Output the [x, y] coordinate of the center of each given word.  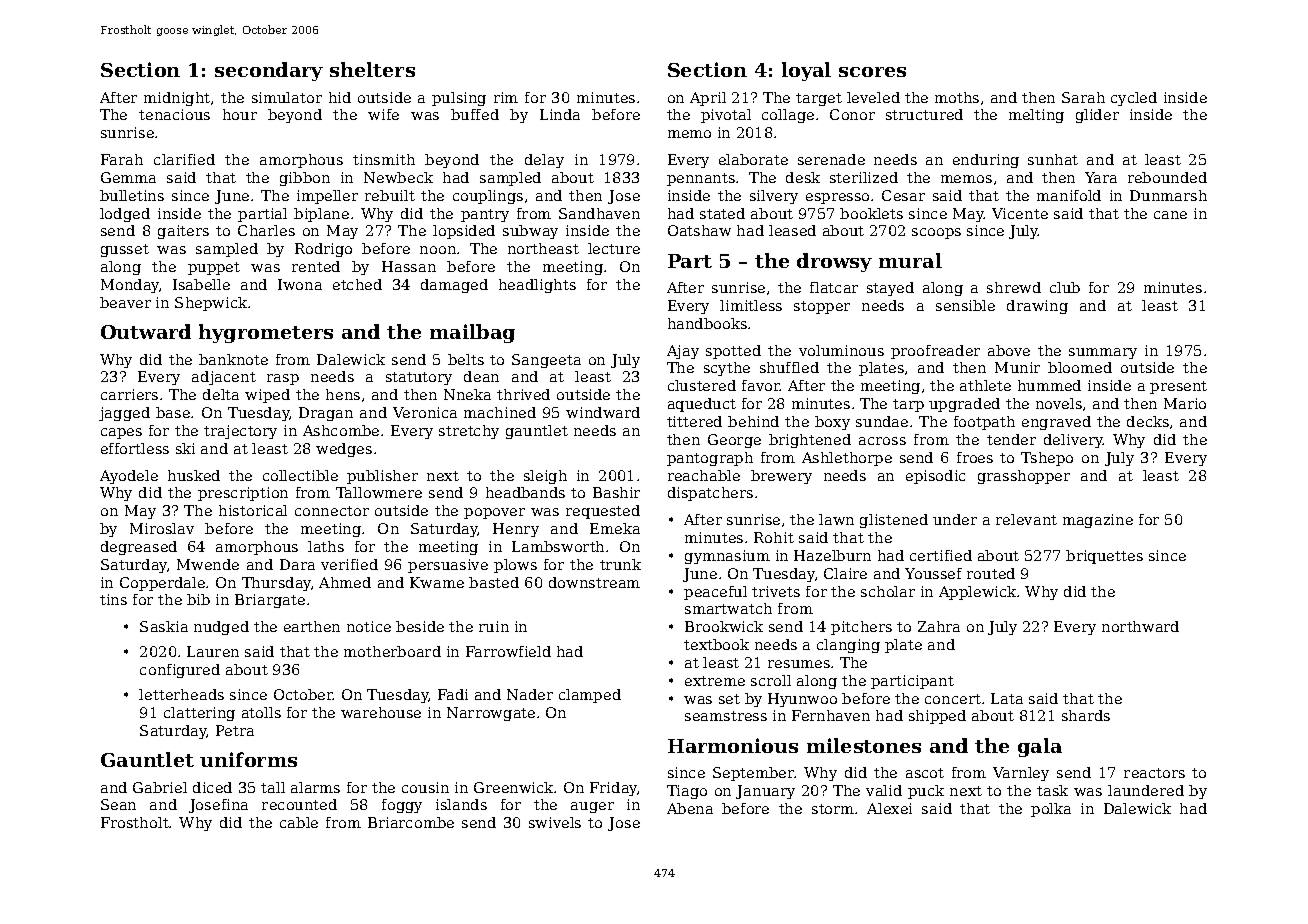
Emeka [615, 528]
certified [941, 555]
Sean [118, 804]
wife [383, 114]
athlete [985, 385]
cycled [1134, 99]
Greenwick [514, 787]
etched [357, 284]
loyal [806, 71]
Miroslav [162, 528]
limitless [751, 305]
